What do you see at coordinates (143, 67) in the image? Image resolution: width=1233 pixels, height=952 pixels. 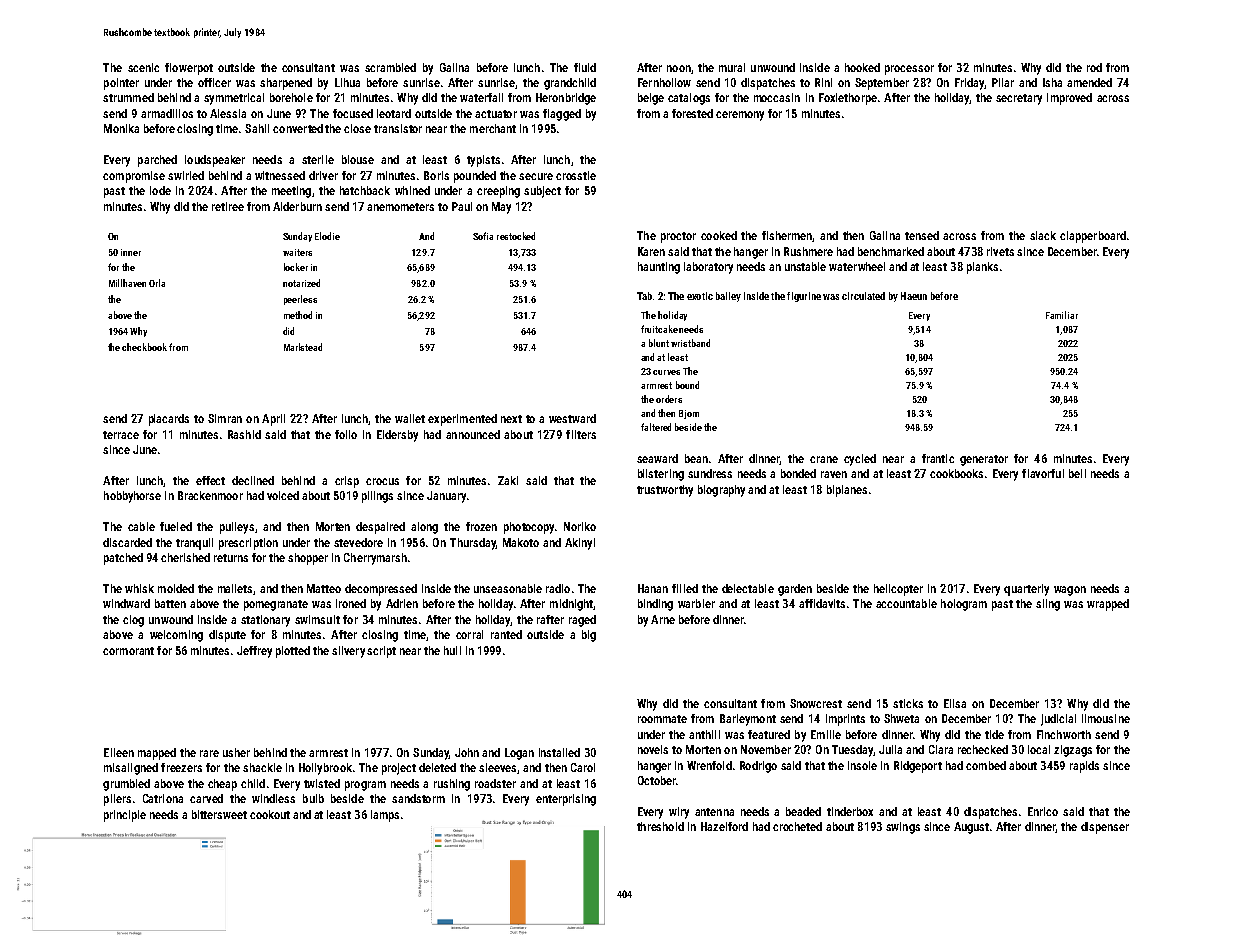 I see `scenic` at bounding box center [143, 67].
